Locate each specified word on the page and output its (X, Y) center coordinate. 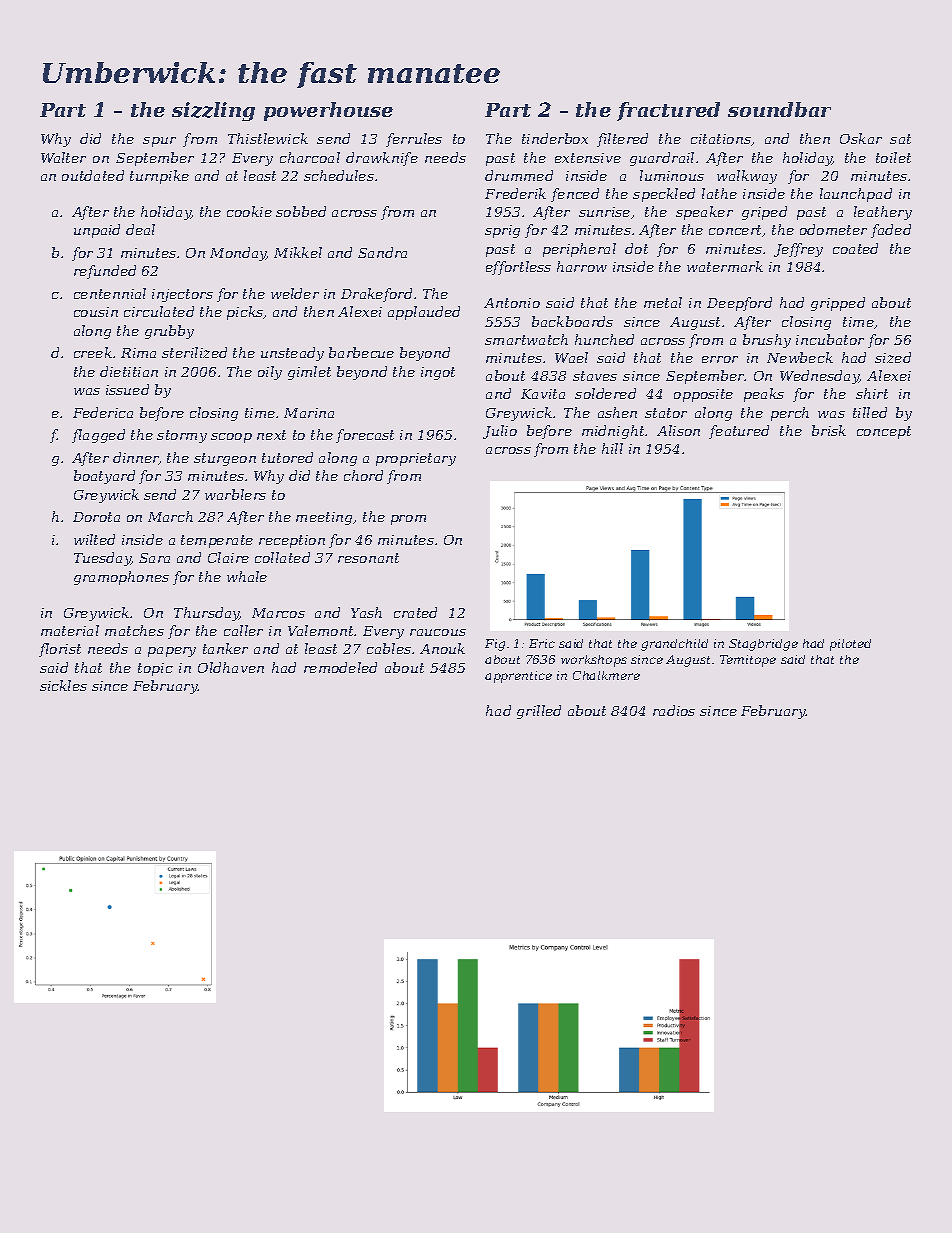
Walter (63, 157)
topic (155, 669)
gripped (838, 304)
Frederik (515, 193)
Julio (500, 432)
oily (270, 373)
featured (739, 432)
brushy (767, 341)
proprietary (416, 459)
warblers (235, 494)
